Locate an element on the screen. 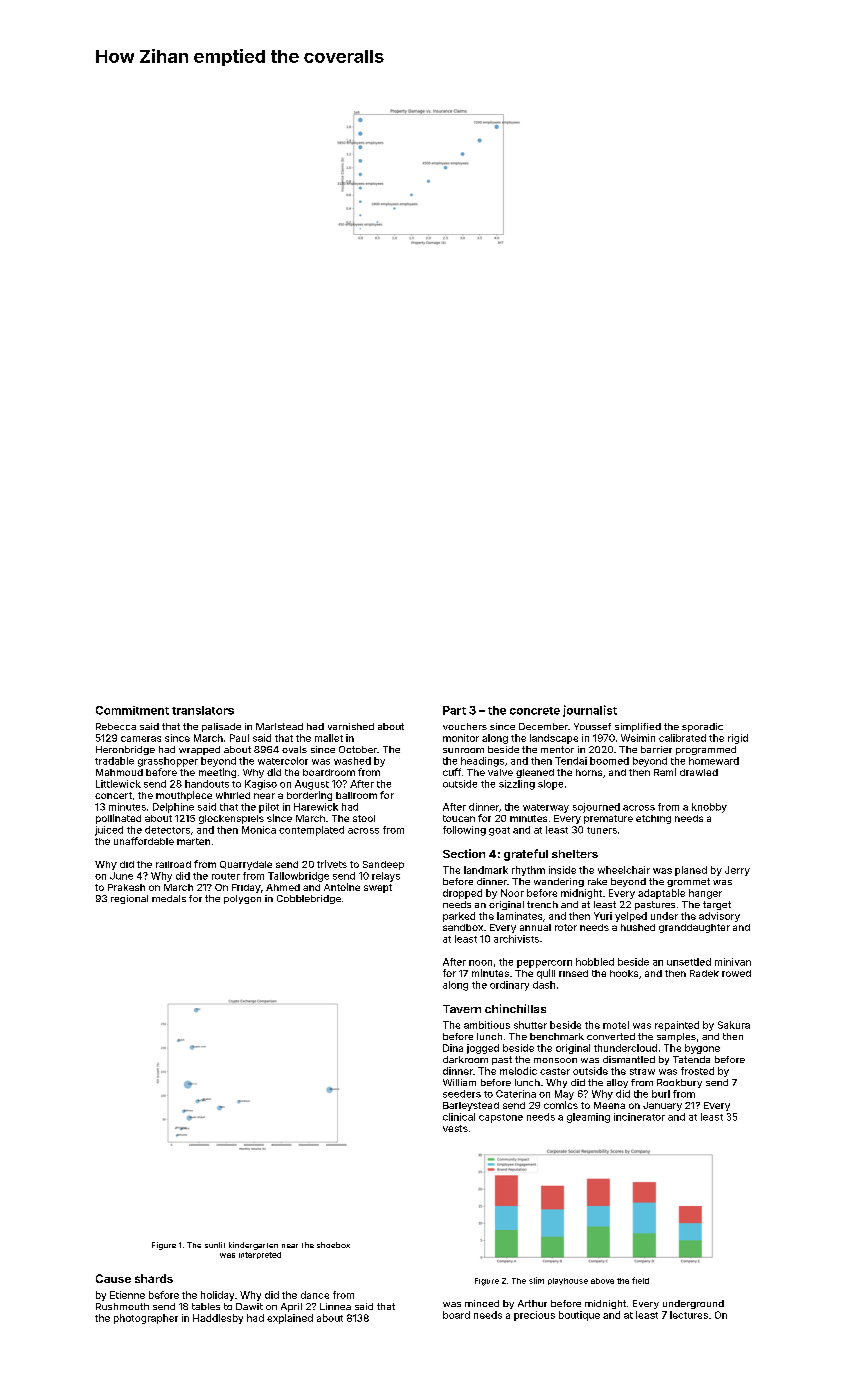 Image resolution: width=849 pixels, height=1400 pixels. Tendai is located at coordinates (571, 761).
